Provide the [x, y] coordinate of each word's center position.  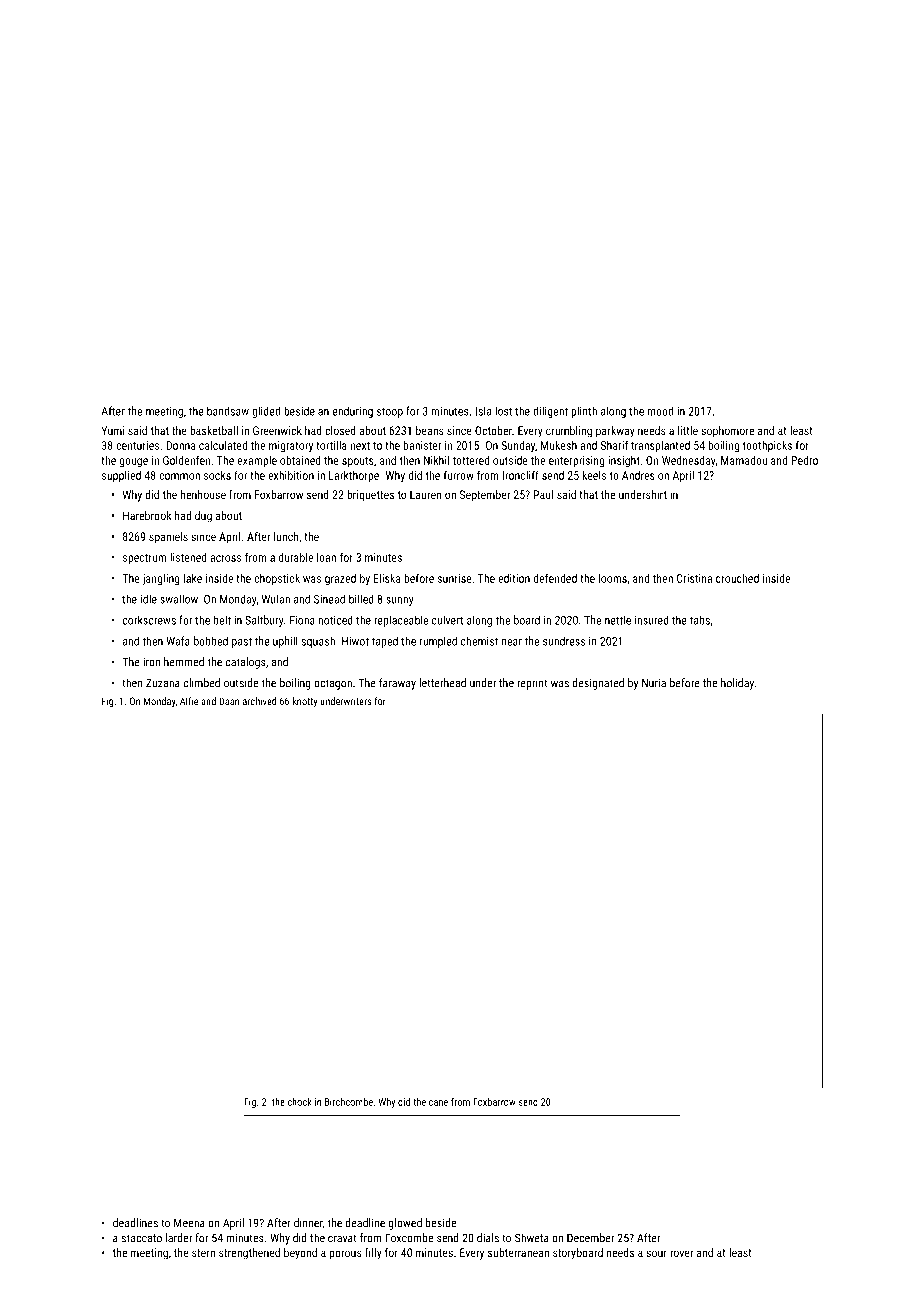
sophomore [727, 432]
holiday [737, 684]
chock [300, 1102]
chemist [479, 641]
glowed [405, 1224]
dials [488, 1238]
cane [438, 1103]
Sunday [518, 446]
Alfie [189, 701]
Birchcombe [349, 1102]
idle [149, 599]
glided [266, 412]
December [590, 1238]
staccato [142, 1238]
